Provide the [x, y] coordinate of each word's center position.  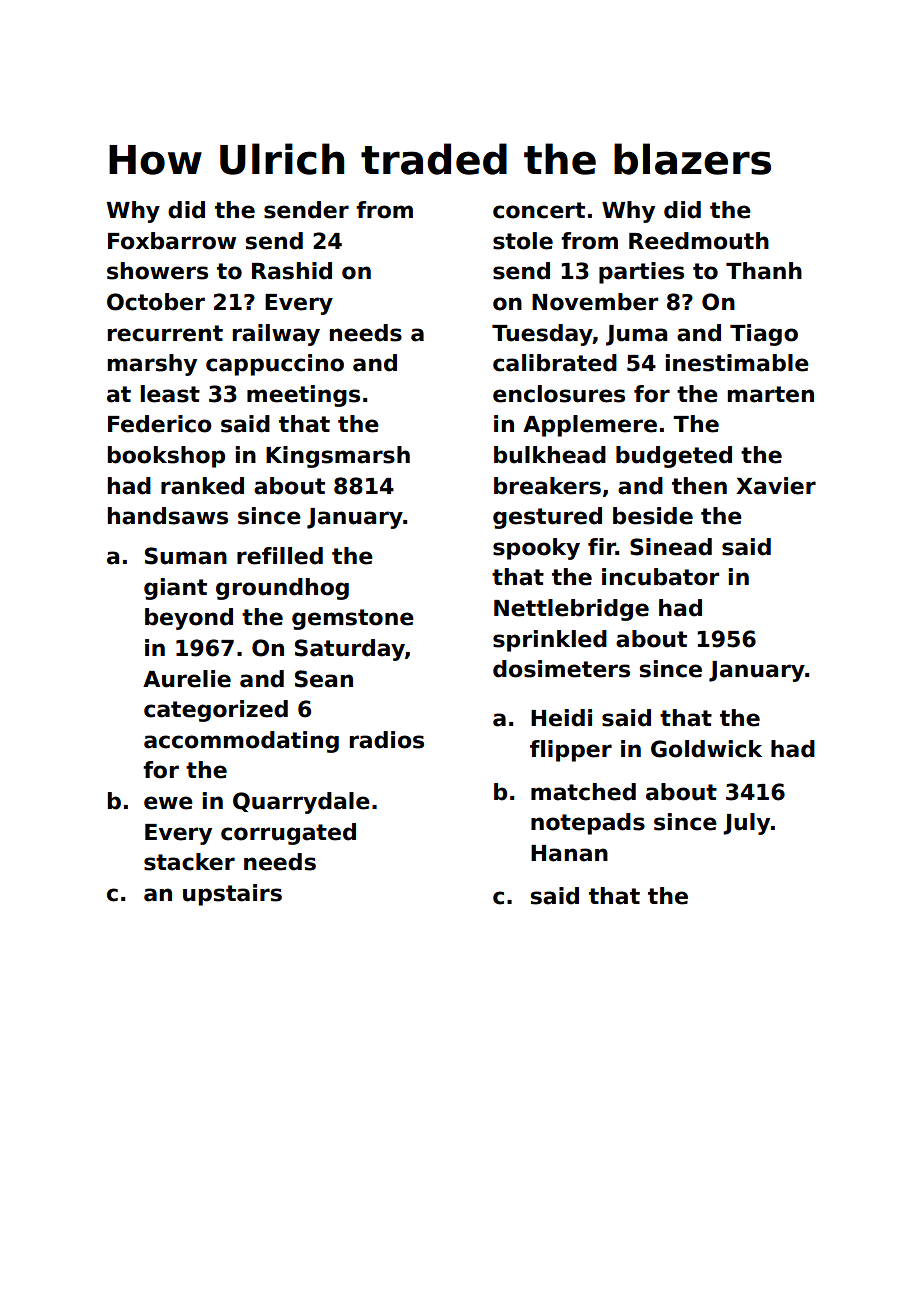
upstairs [232, 895]
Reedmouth [699, 241]
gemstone [353, 619]
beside [653, 516]
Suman [186, 556]
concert [539, 210]
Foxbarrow [172, 241]
